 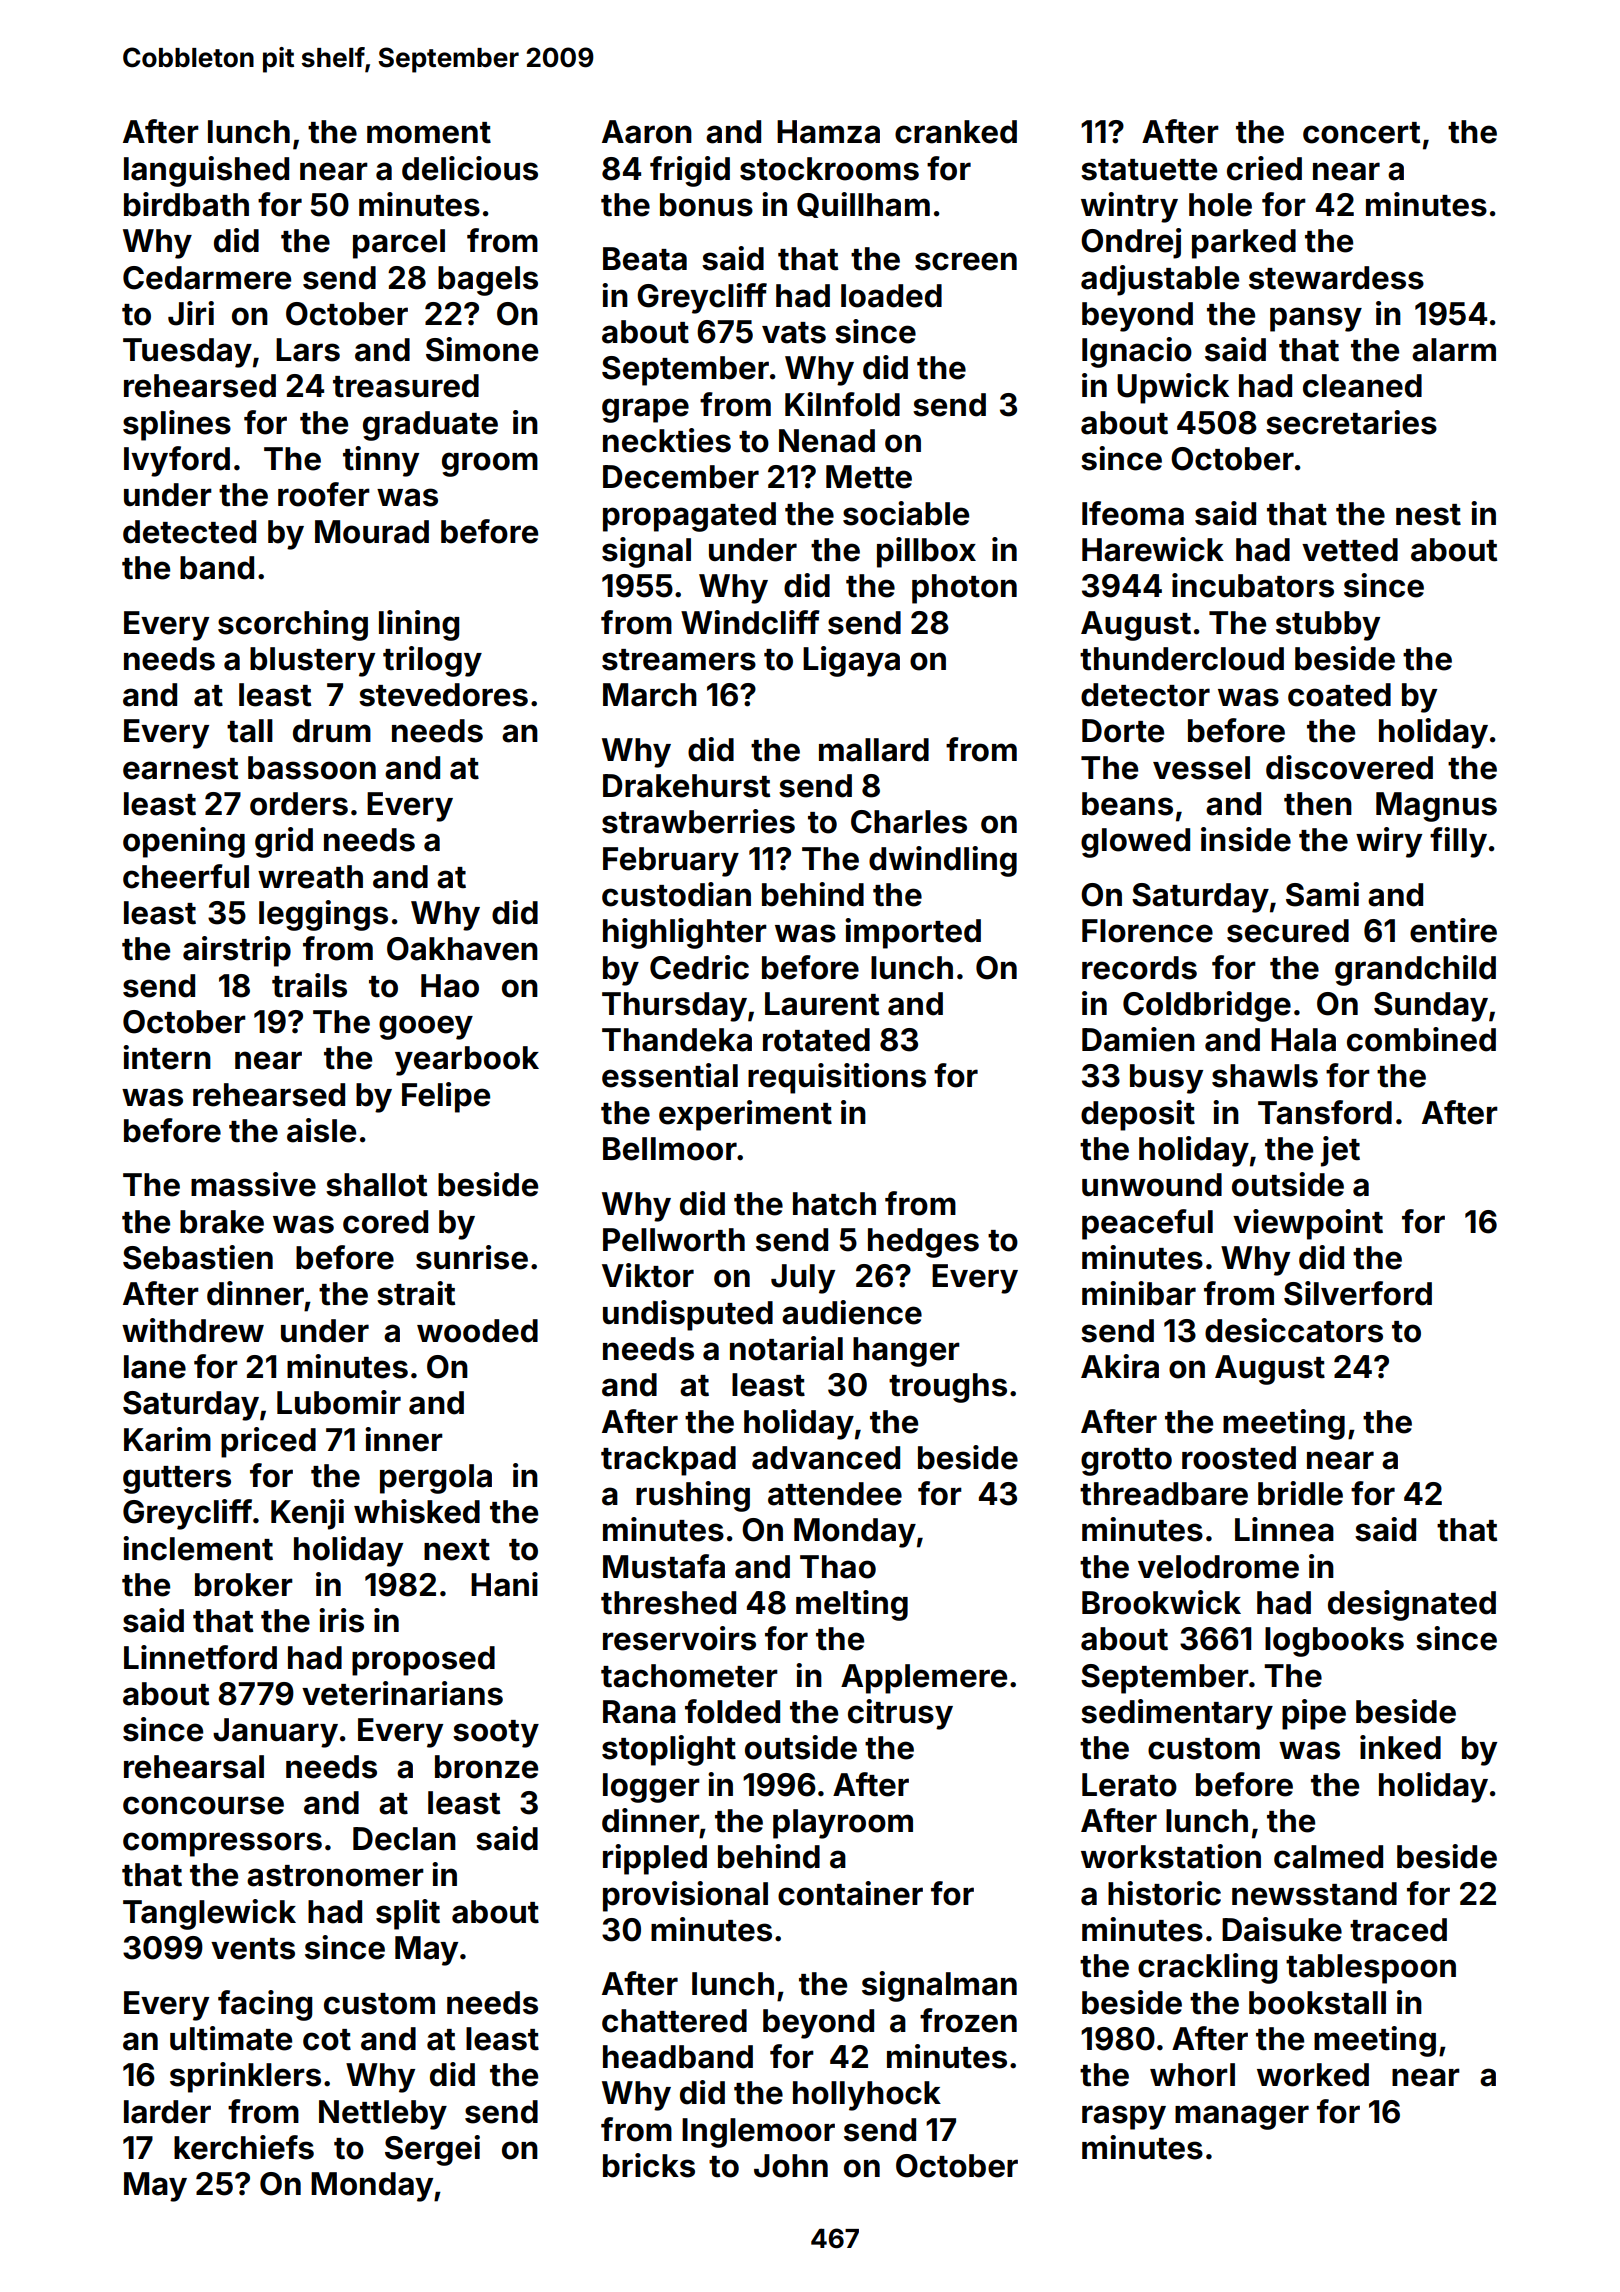 I want to click on strait, so click(x=416, y=1293).
